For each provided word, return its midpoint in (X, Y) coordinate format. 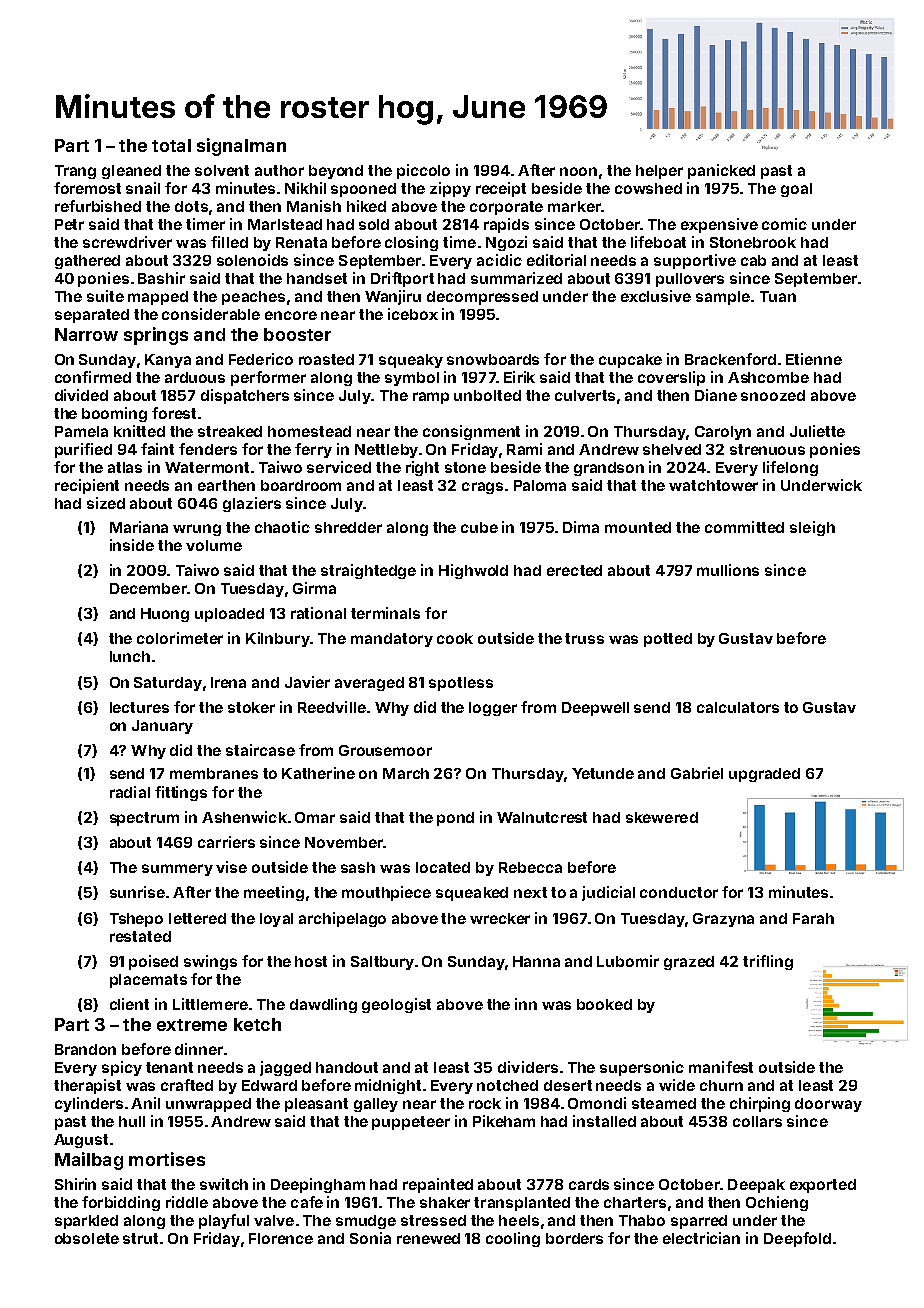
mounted (638, 527)
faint (157, 449)
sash (358, 867)
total (171, 145)
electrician (701, 1238)
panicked (721, 171)
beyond (336, 172)
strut (140, 1238)
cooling (513, 1239)
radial (130, 792)
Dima (581, 527)
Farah (813, 918)
